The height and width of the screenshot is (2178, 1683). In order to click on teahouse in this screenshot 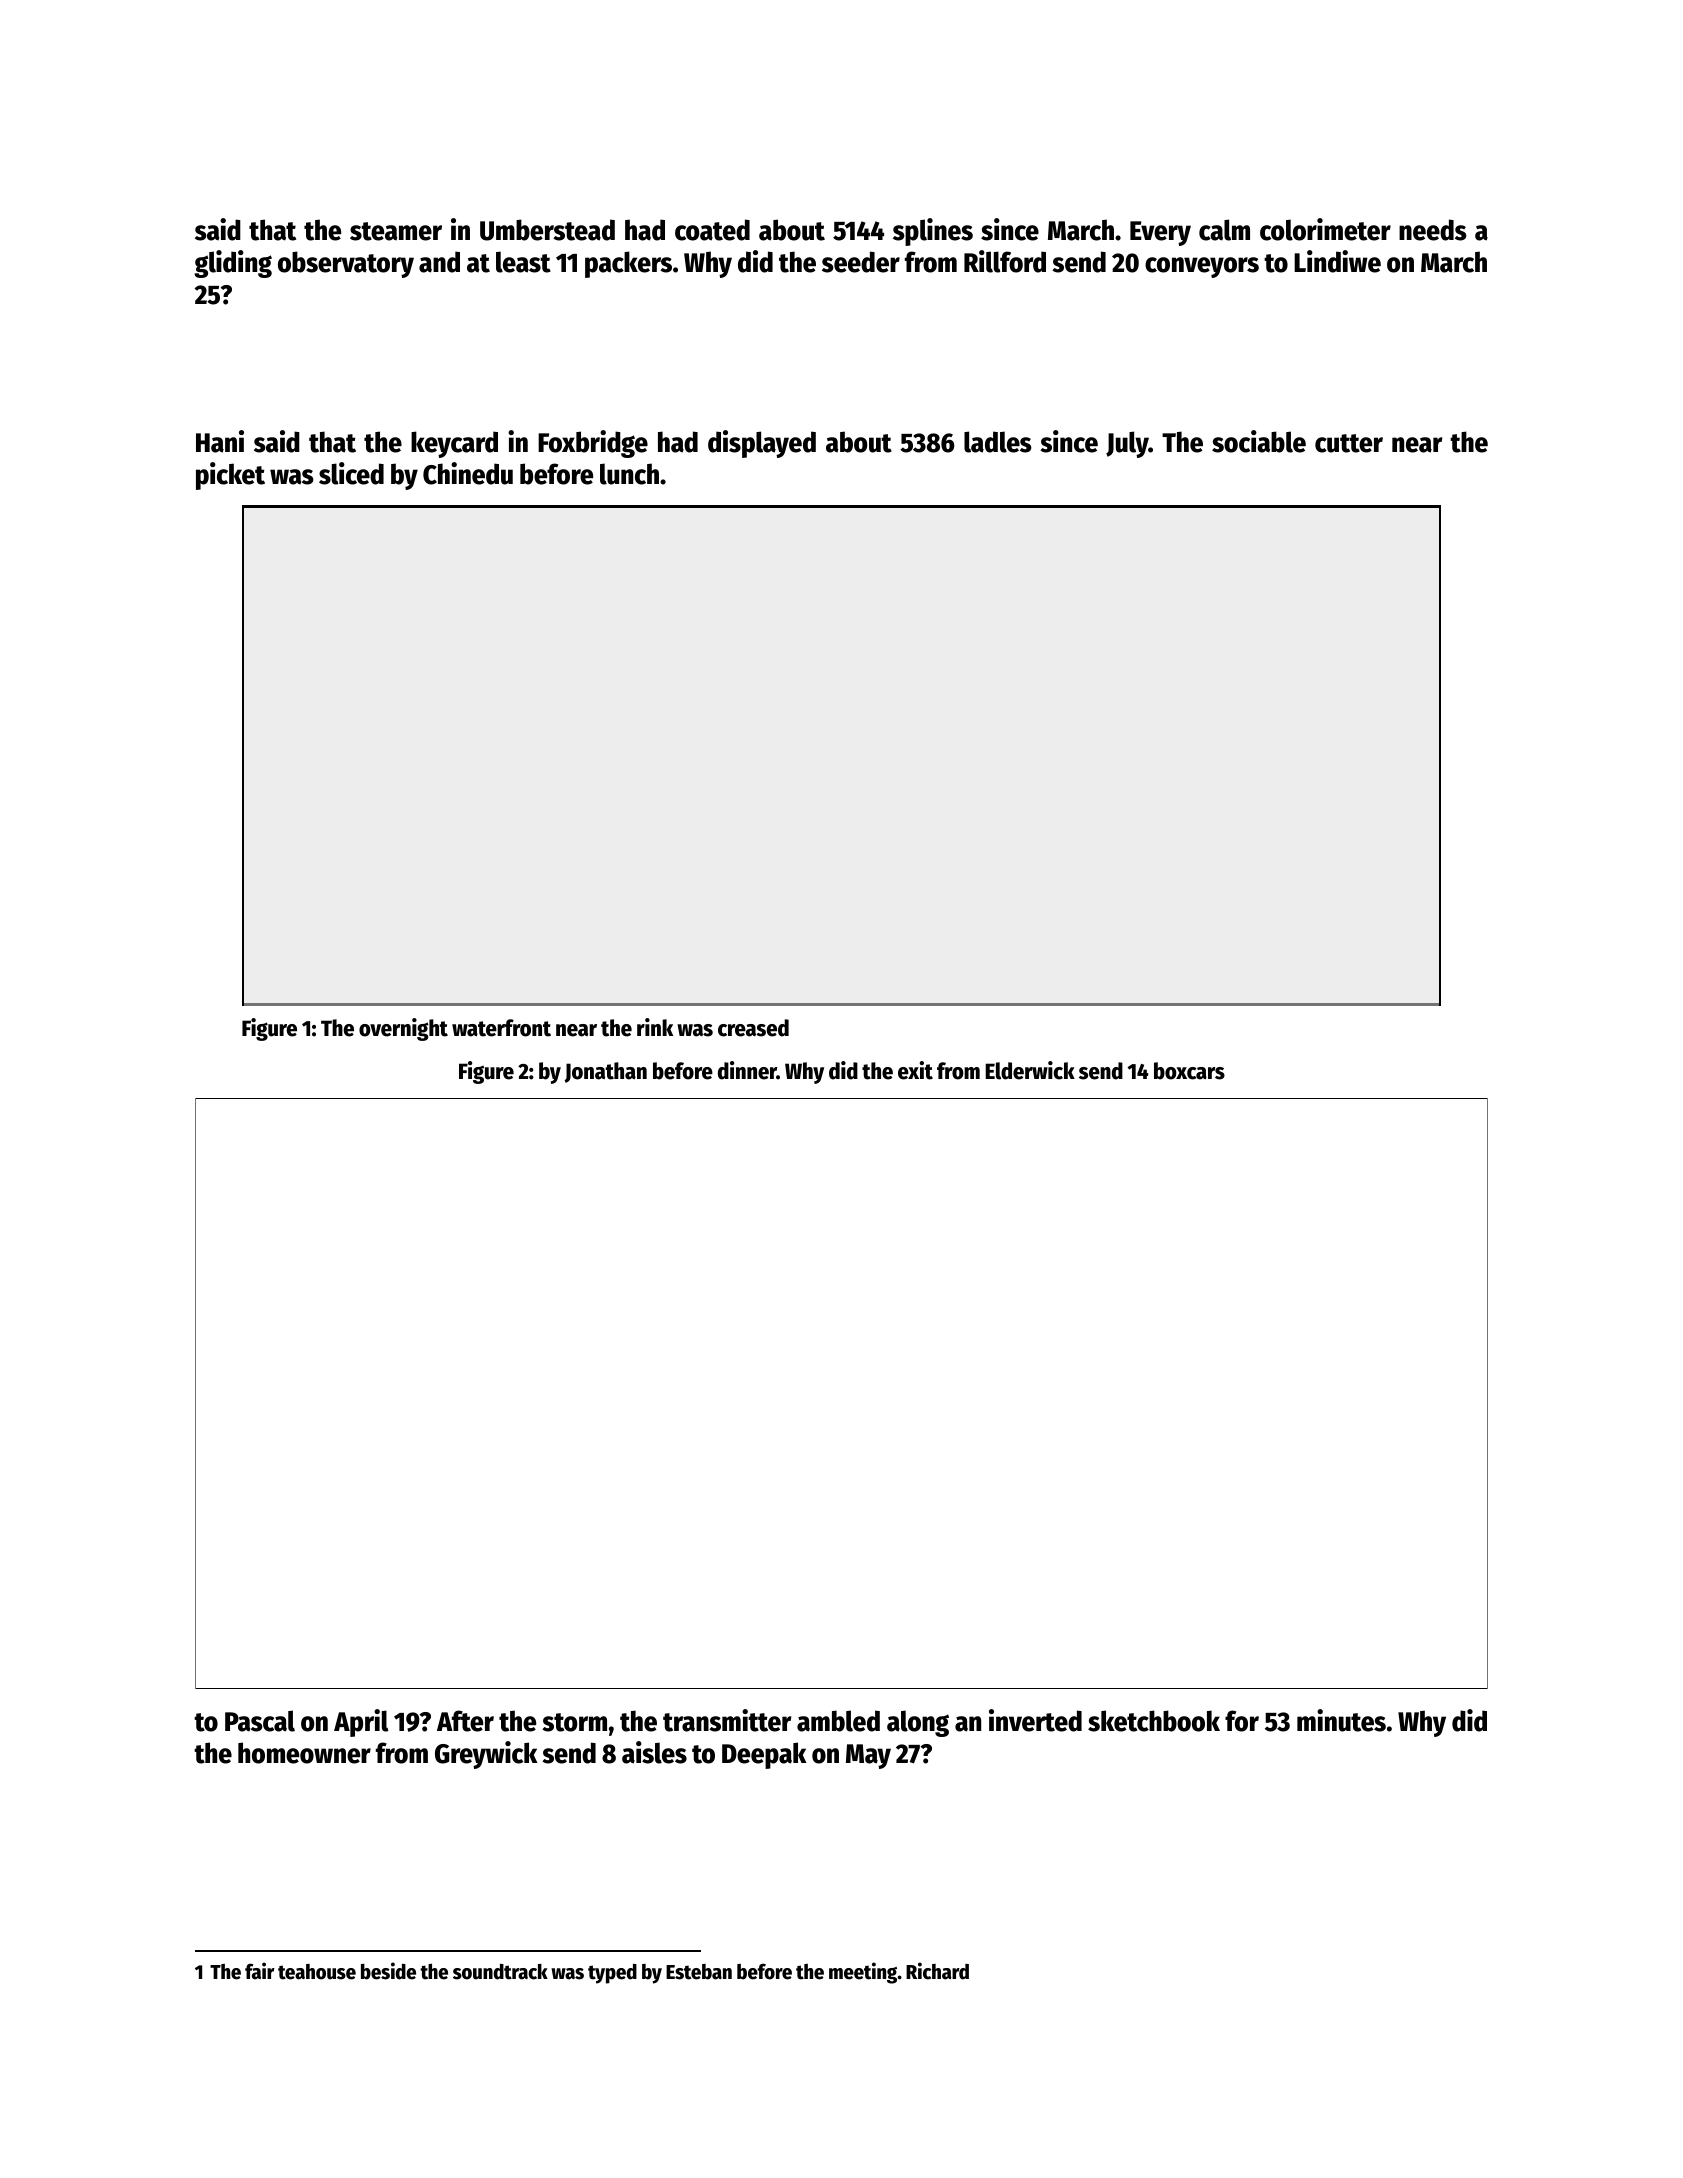, I will do `click(317, 1972)`.
